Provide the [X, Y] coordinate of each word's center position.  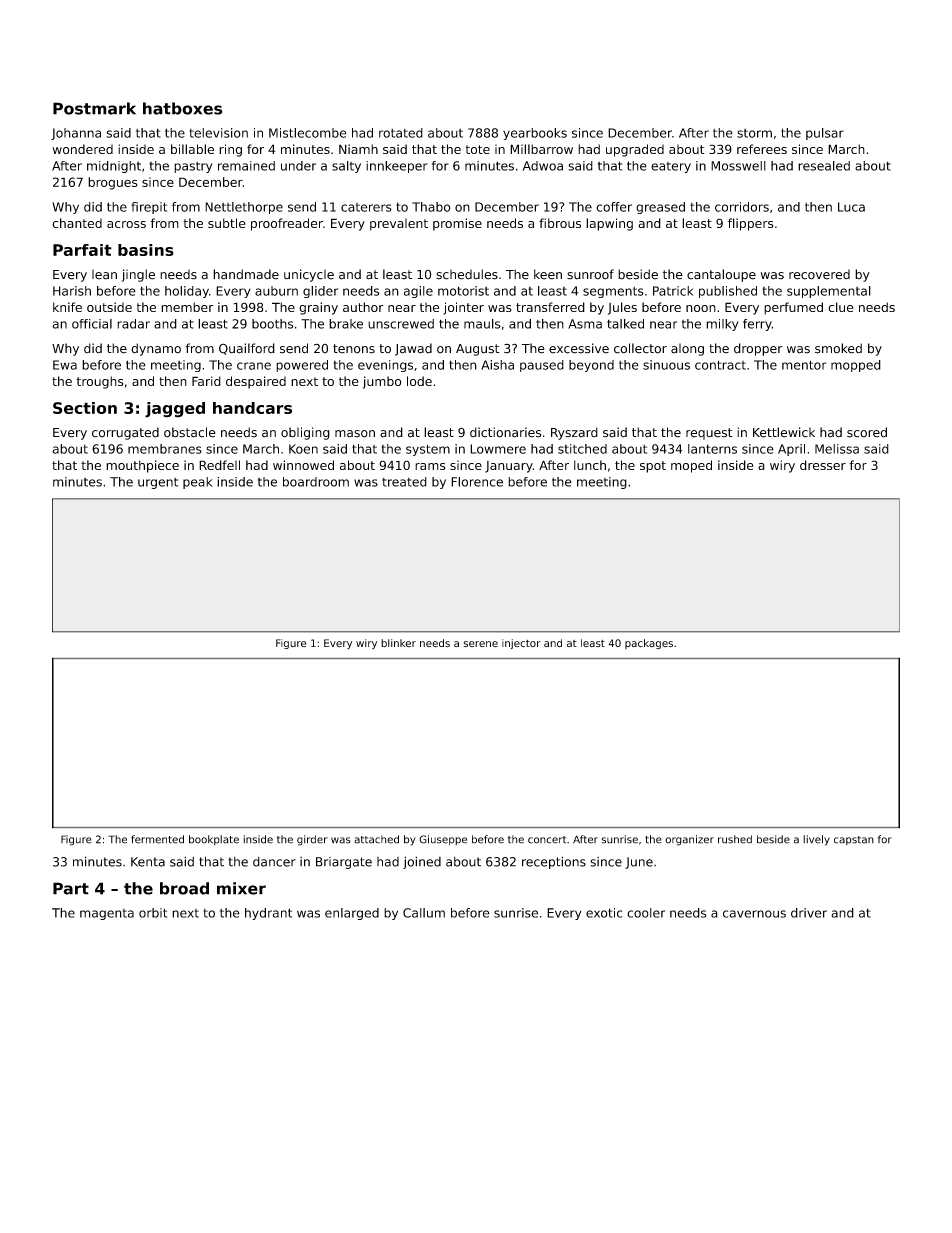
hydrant [268, 914]
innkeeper [397, 167]
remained [246, 166]
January [509, 467]
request [709, 434]
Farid [206, 381]
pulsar [825, 134]
